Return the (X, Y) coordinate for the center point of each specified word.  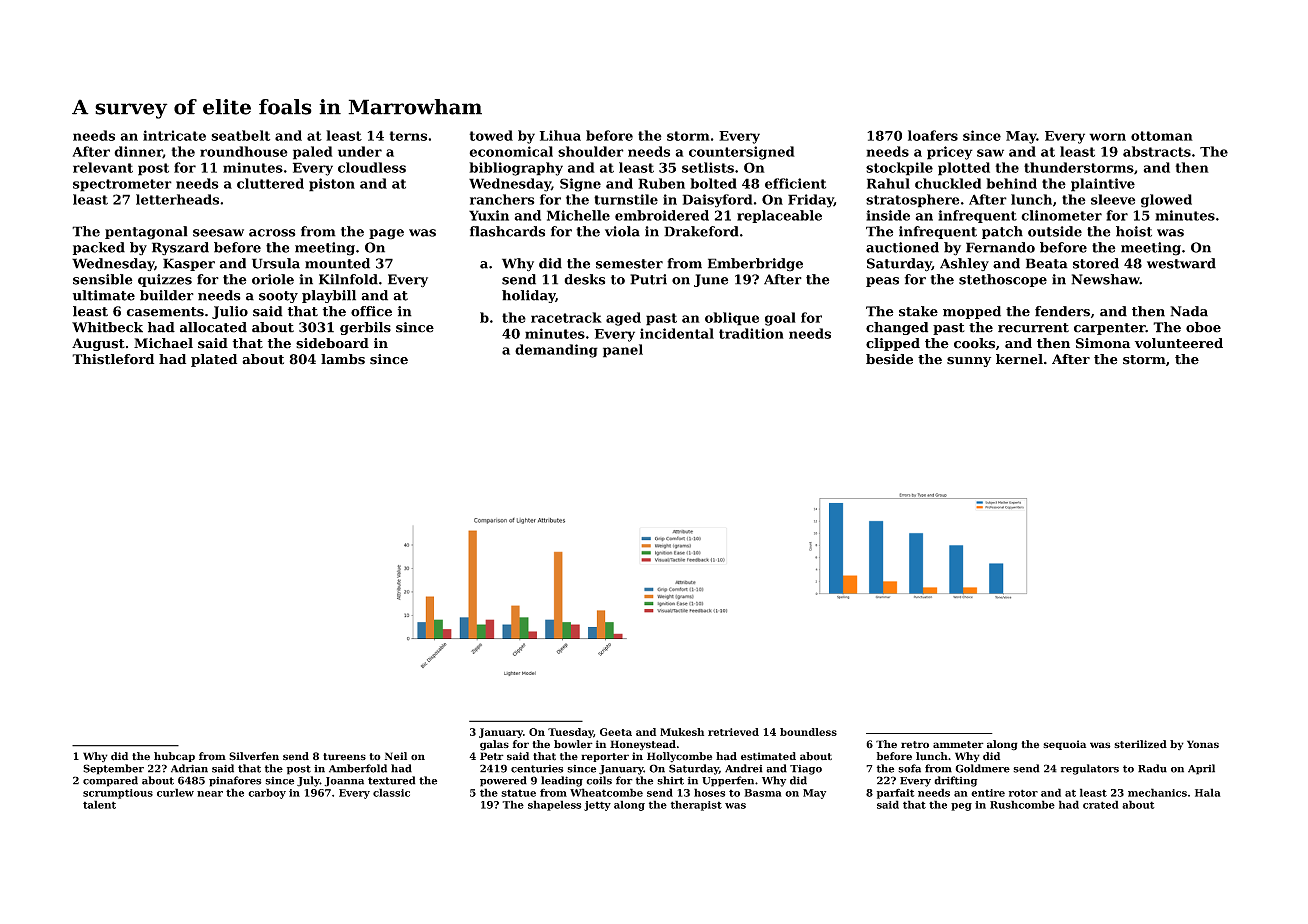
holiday (528, 296)
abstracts (1157, 151)
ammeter (958, 745)
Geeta (616, 732)
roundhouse (244, 151)
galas (494, 745)
